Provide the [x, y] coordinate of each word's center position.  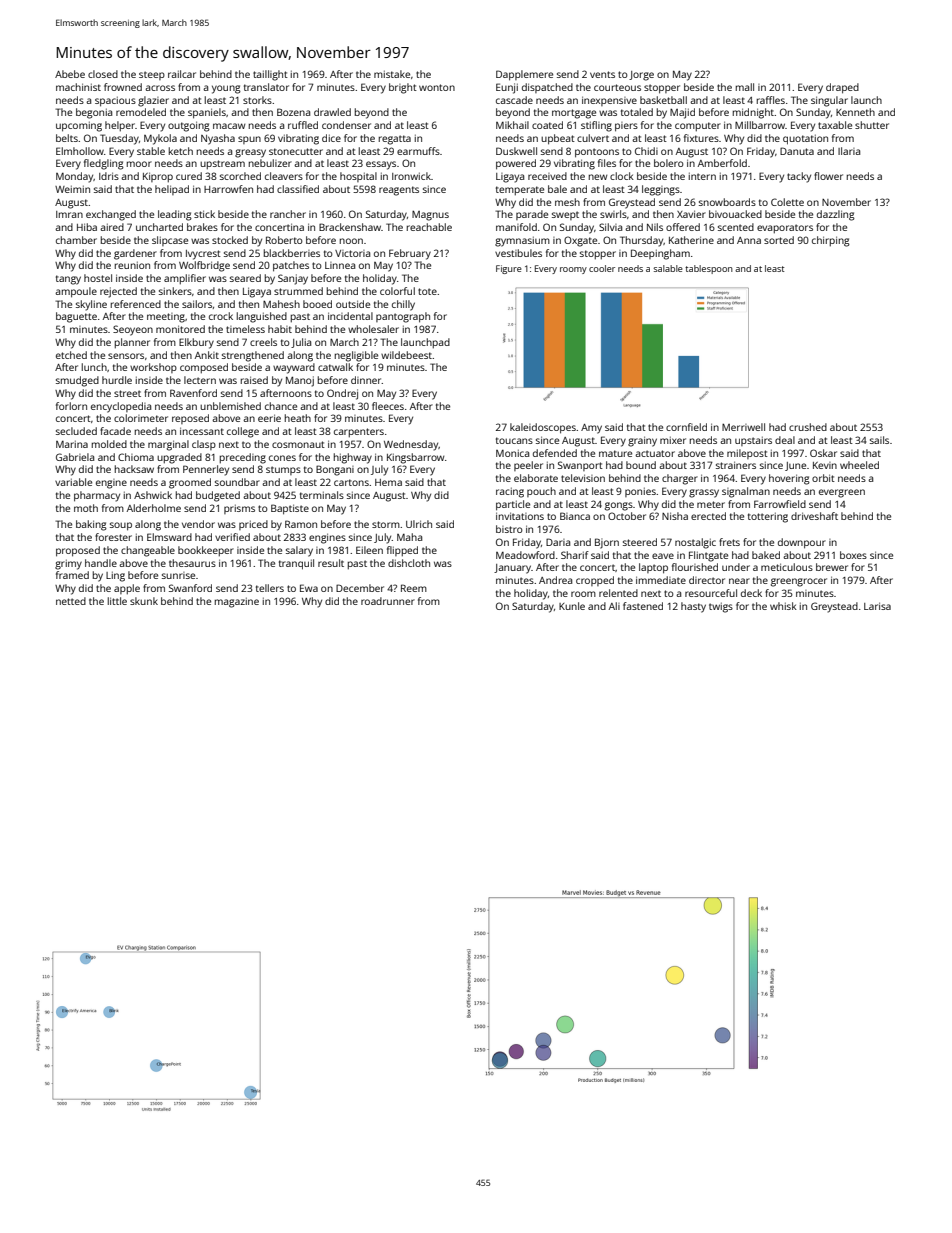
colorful [397, 291]
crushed [808, 427]
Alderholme [154, 508]
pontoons [597, 153]
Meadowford [525, 555]
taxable [835, 125]
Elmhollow [80, 151]
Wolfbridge [204, 266]
